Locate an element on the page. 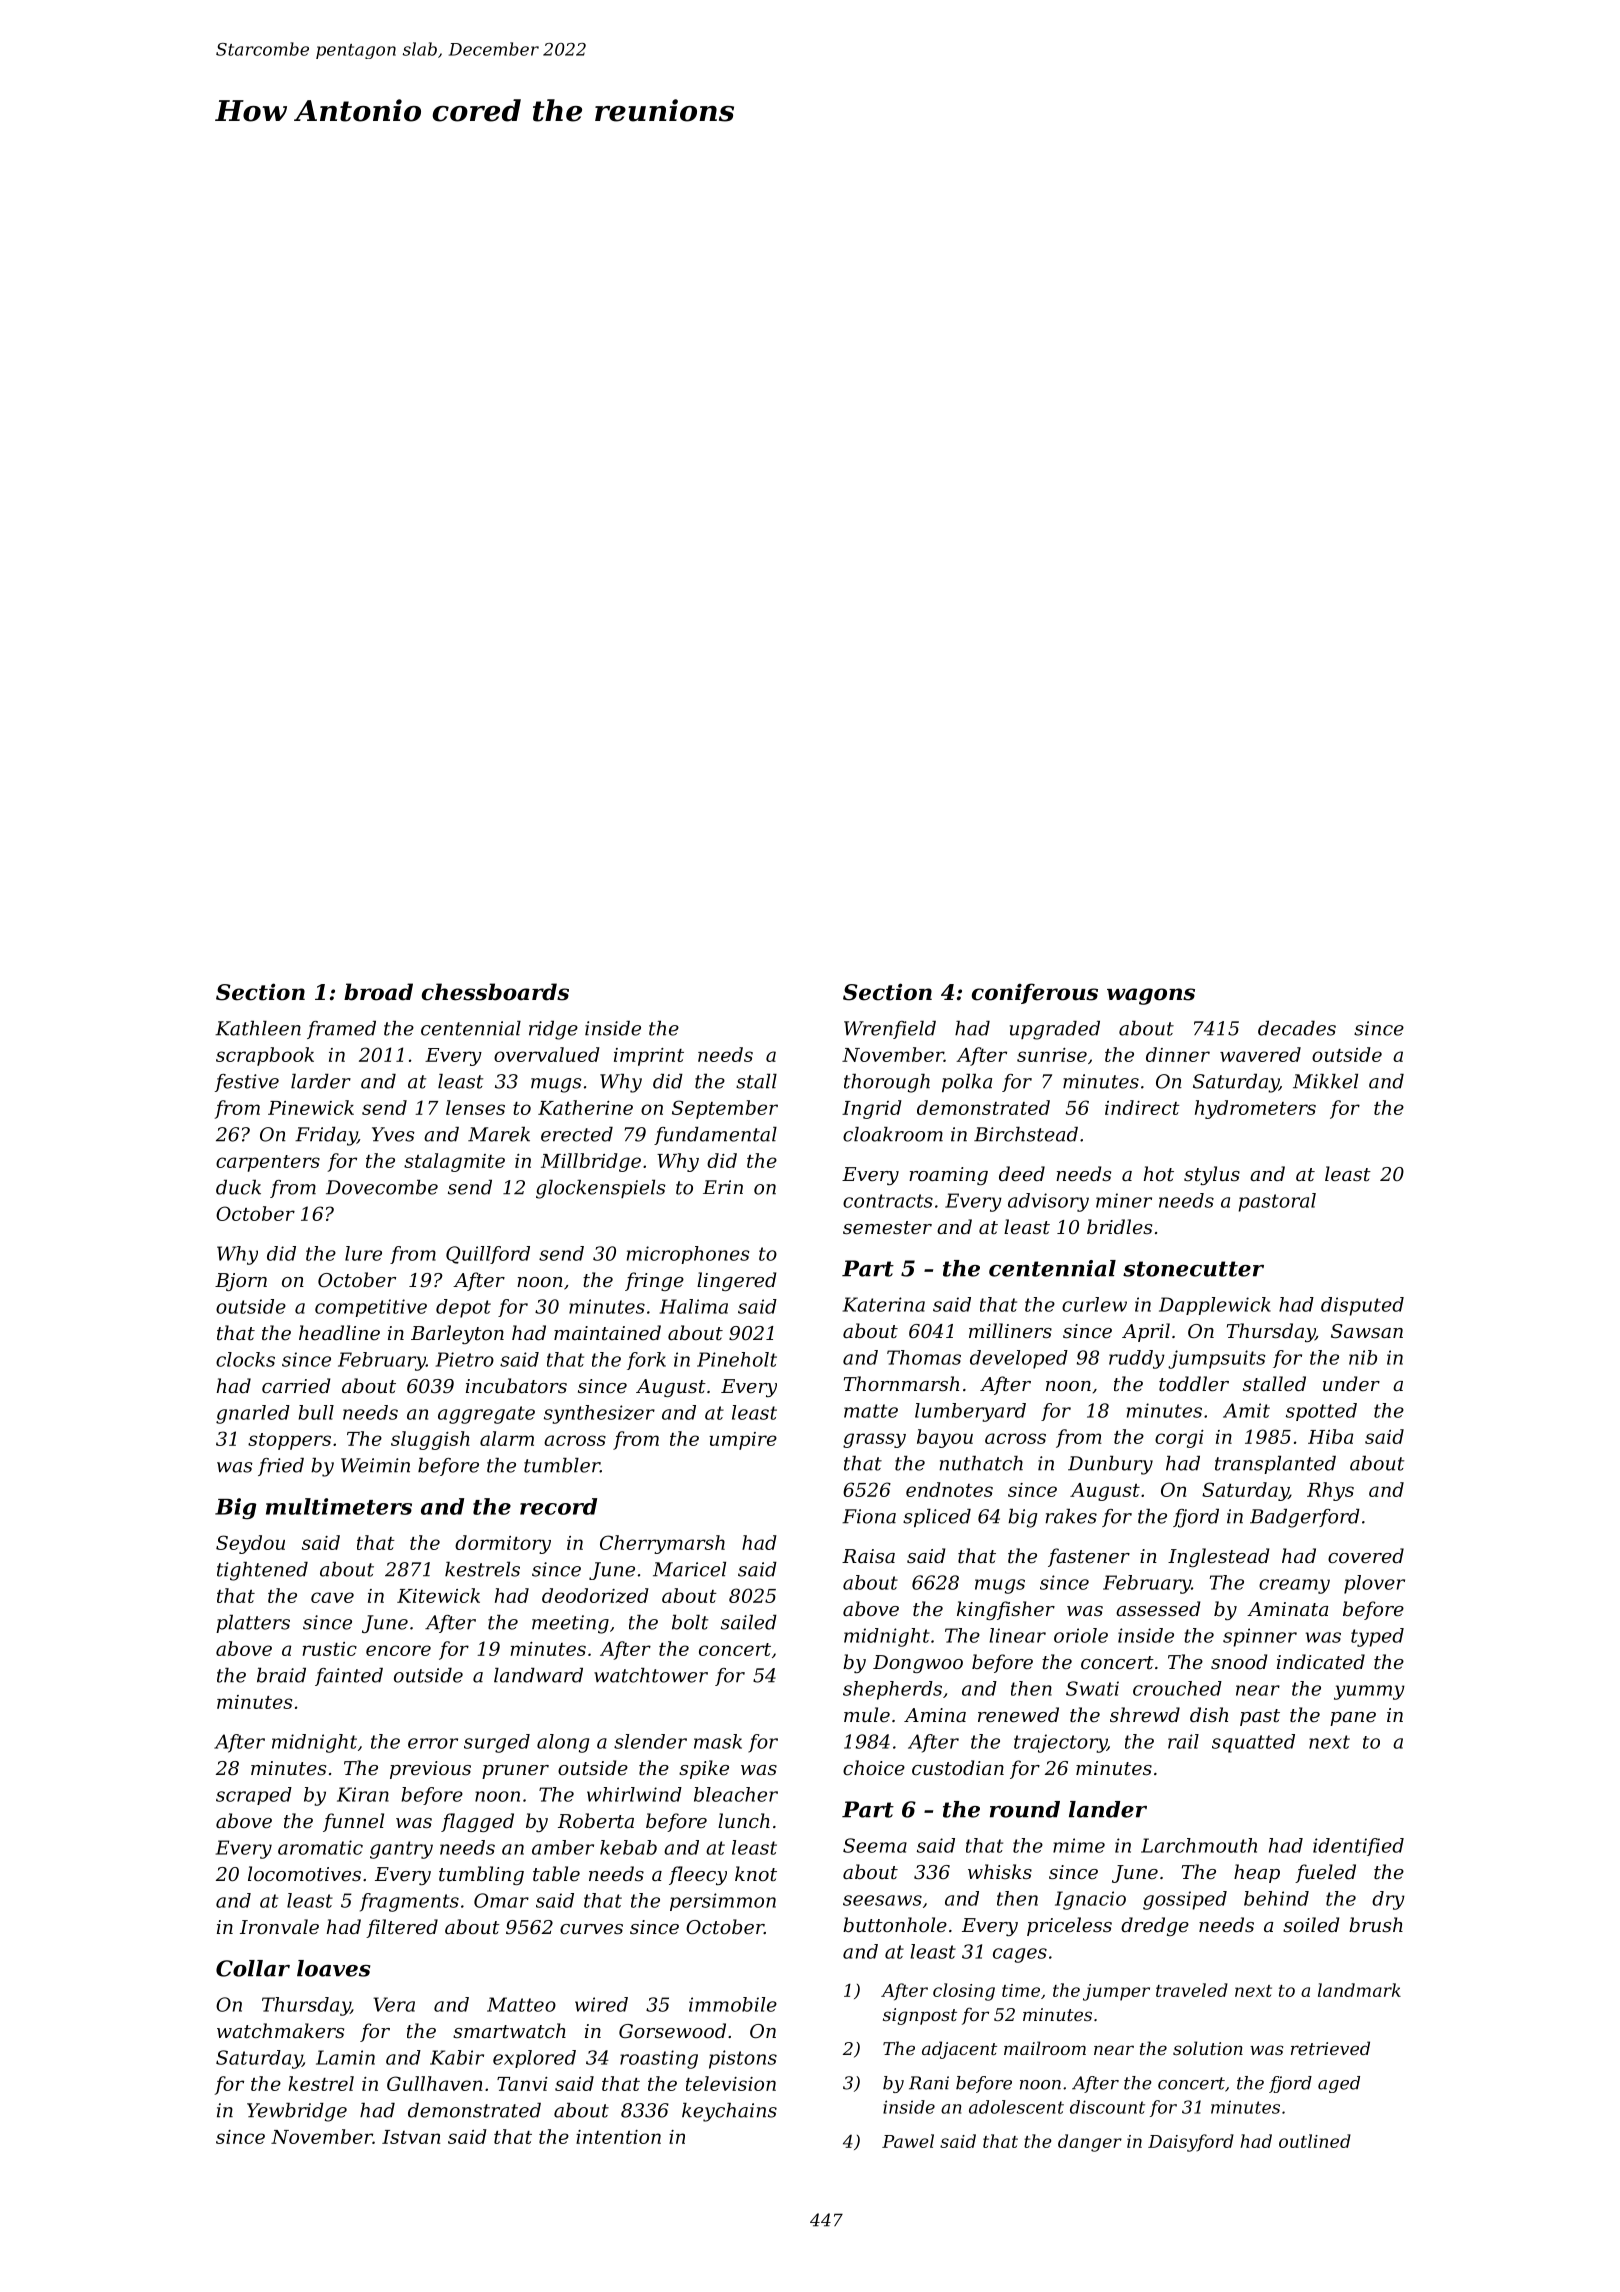 The height and width of the image is (2292, 1620). wired is located at coordinates (601, 2004).
